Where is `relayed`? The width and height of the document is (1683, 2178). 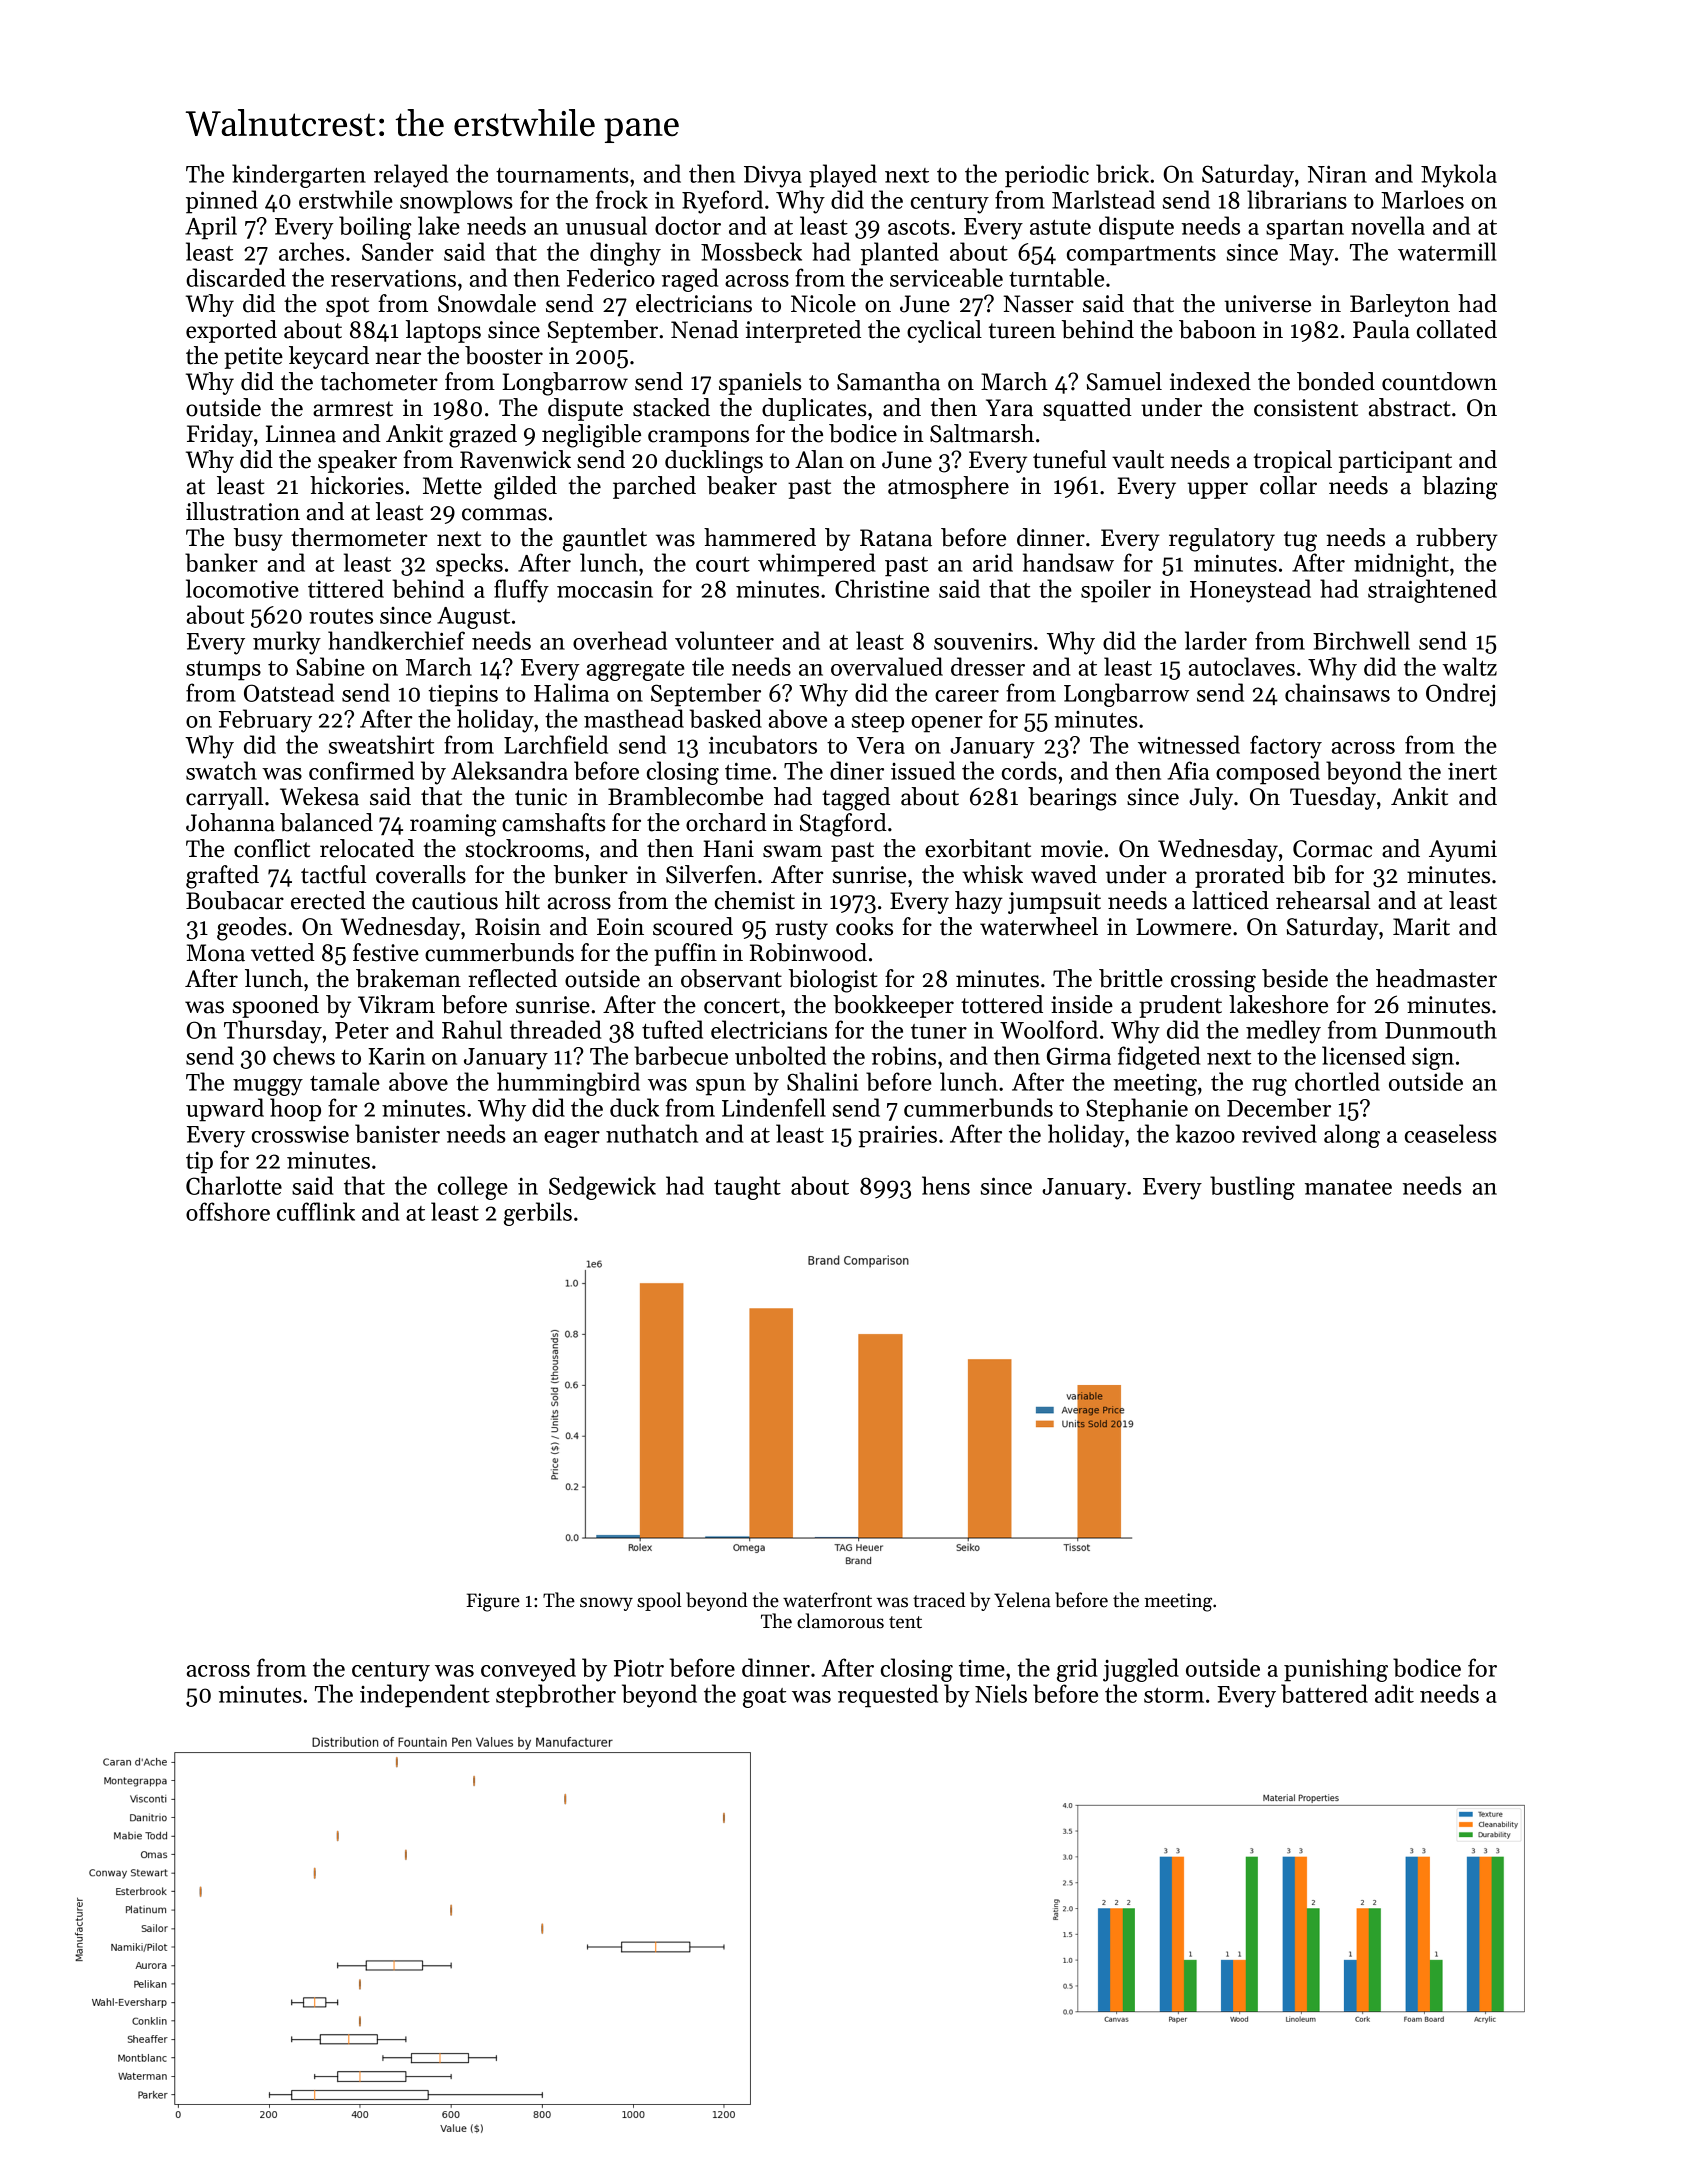 relayed is located at coordinates (411, 176).
